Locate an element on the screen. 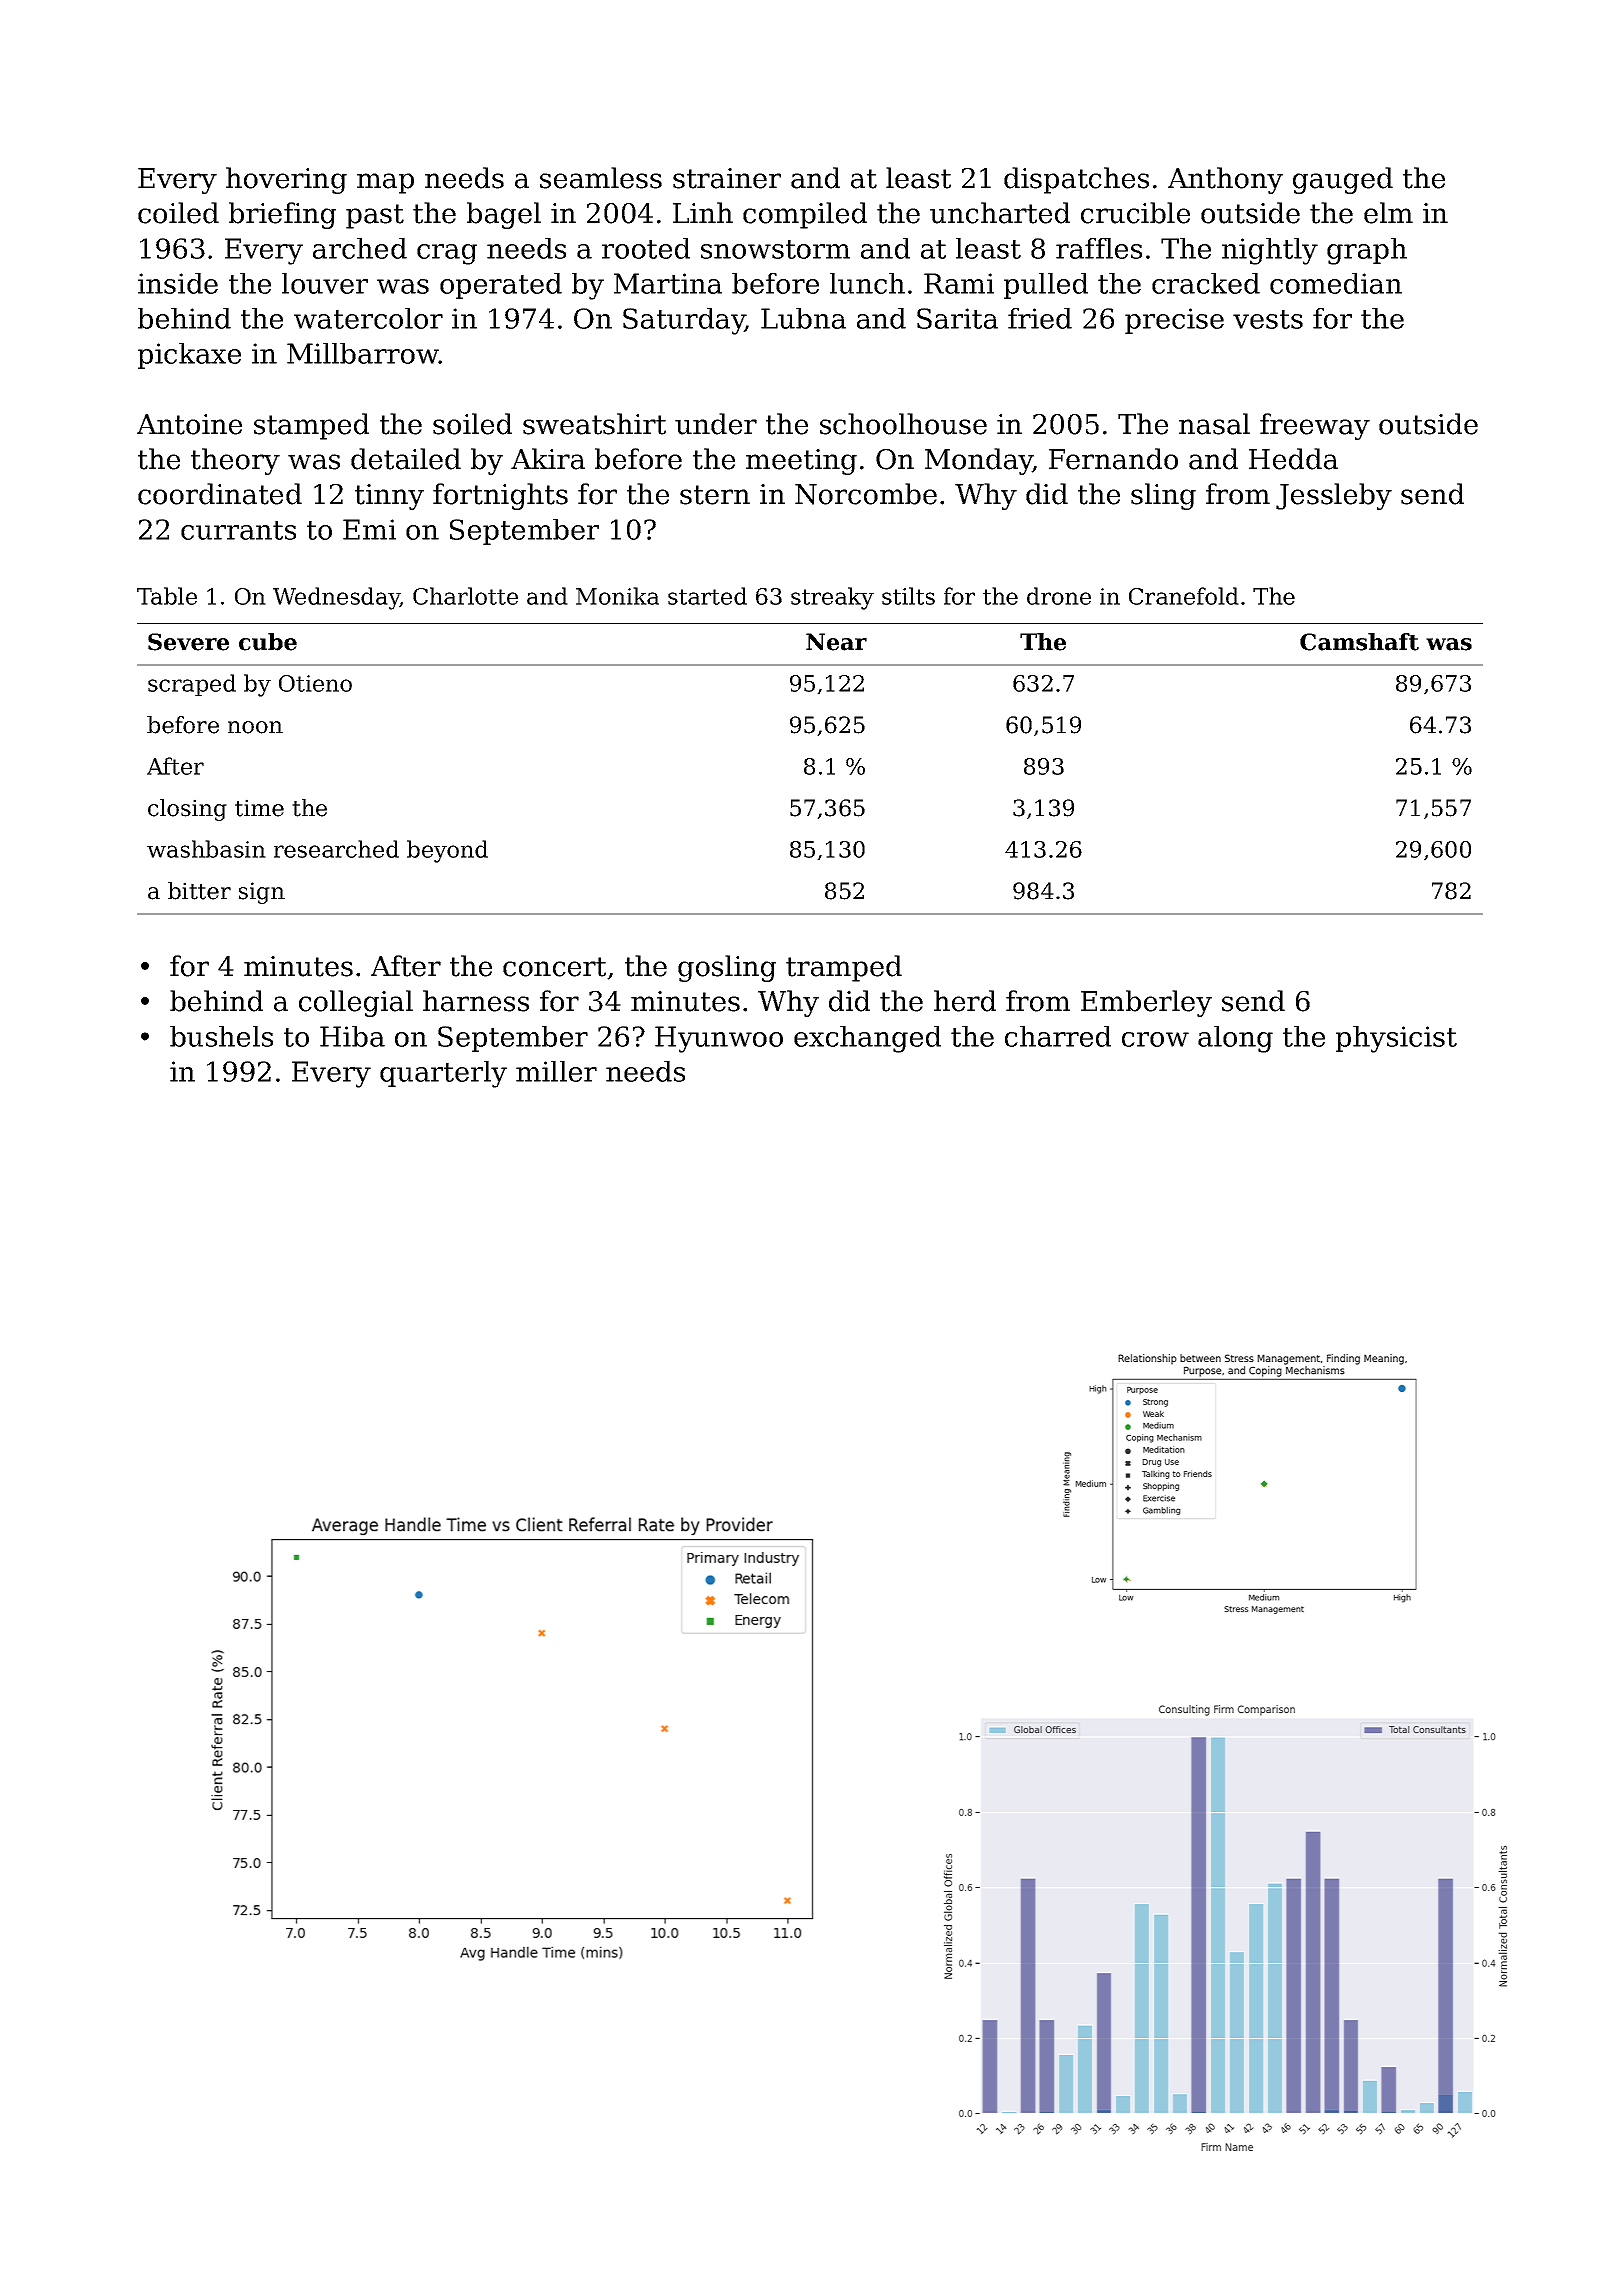  Antoine is located at coordinates (189, 424).
